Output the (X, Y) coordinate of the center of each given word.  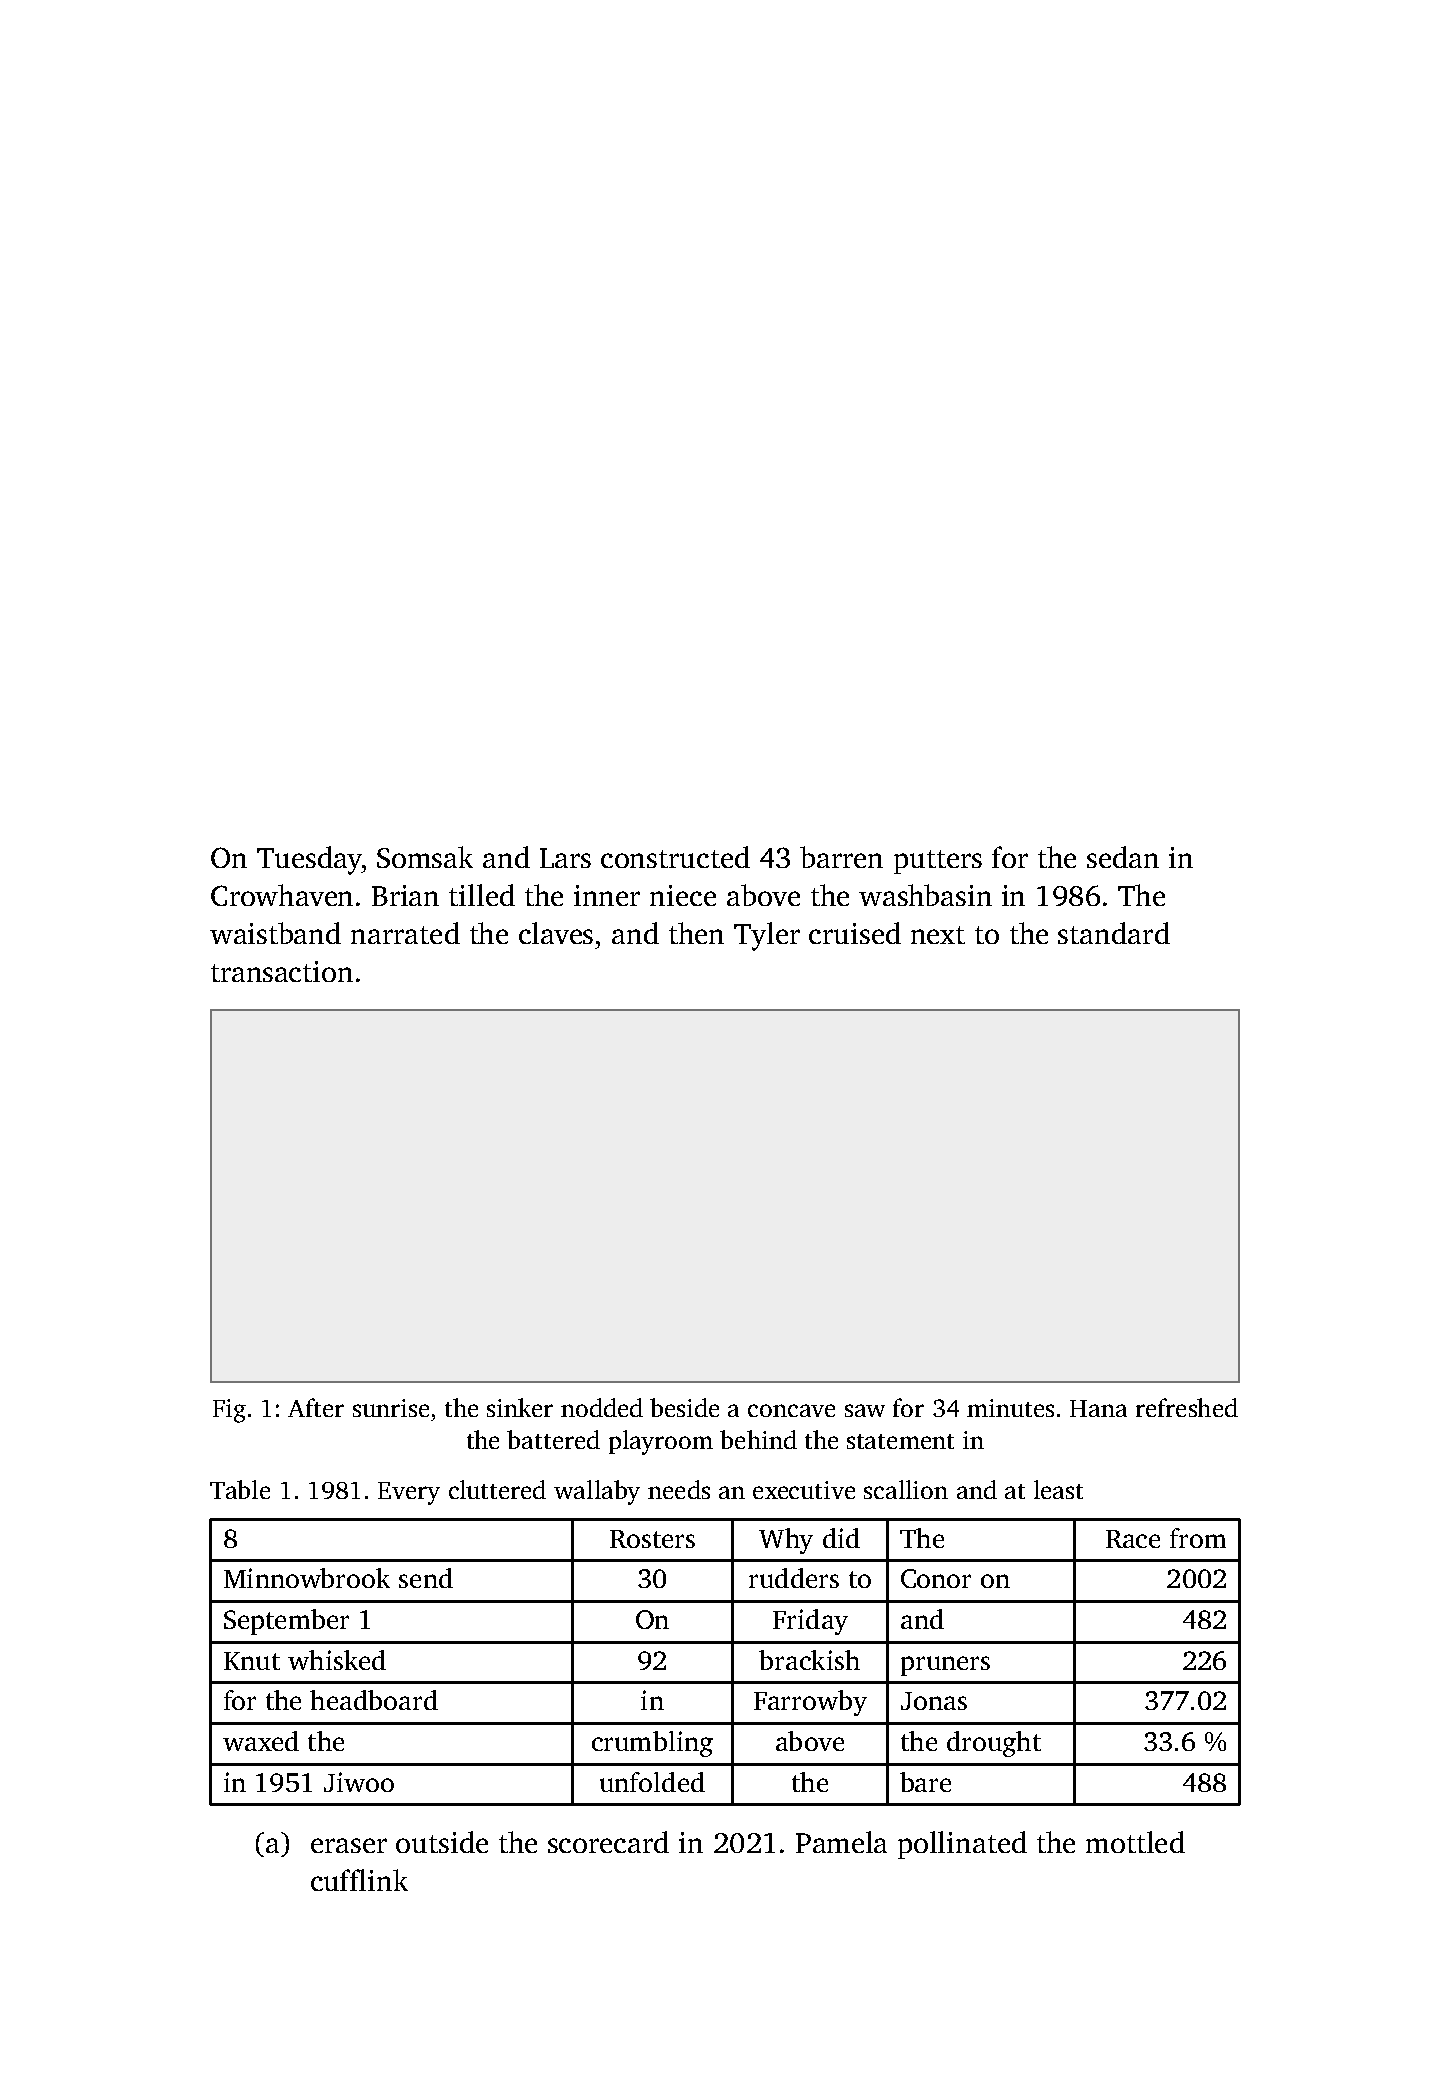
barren (841, 857)
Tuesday (309, 860)
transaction (282, 971)
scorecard (608, 1842)
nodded (602, 1407)
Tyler (767, 936)
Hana (1098, 1408)
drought (994, 1744)
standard (1114, 933)
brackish (809, 1660)
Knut (252, 1661)
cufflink (359, 1880)
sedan (1123, 857)
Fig (229, 1411)
